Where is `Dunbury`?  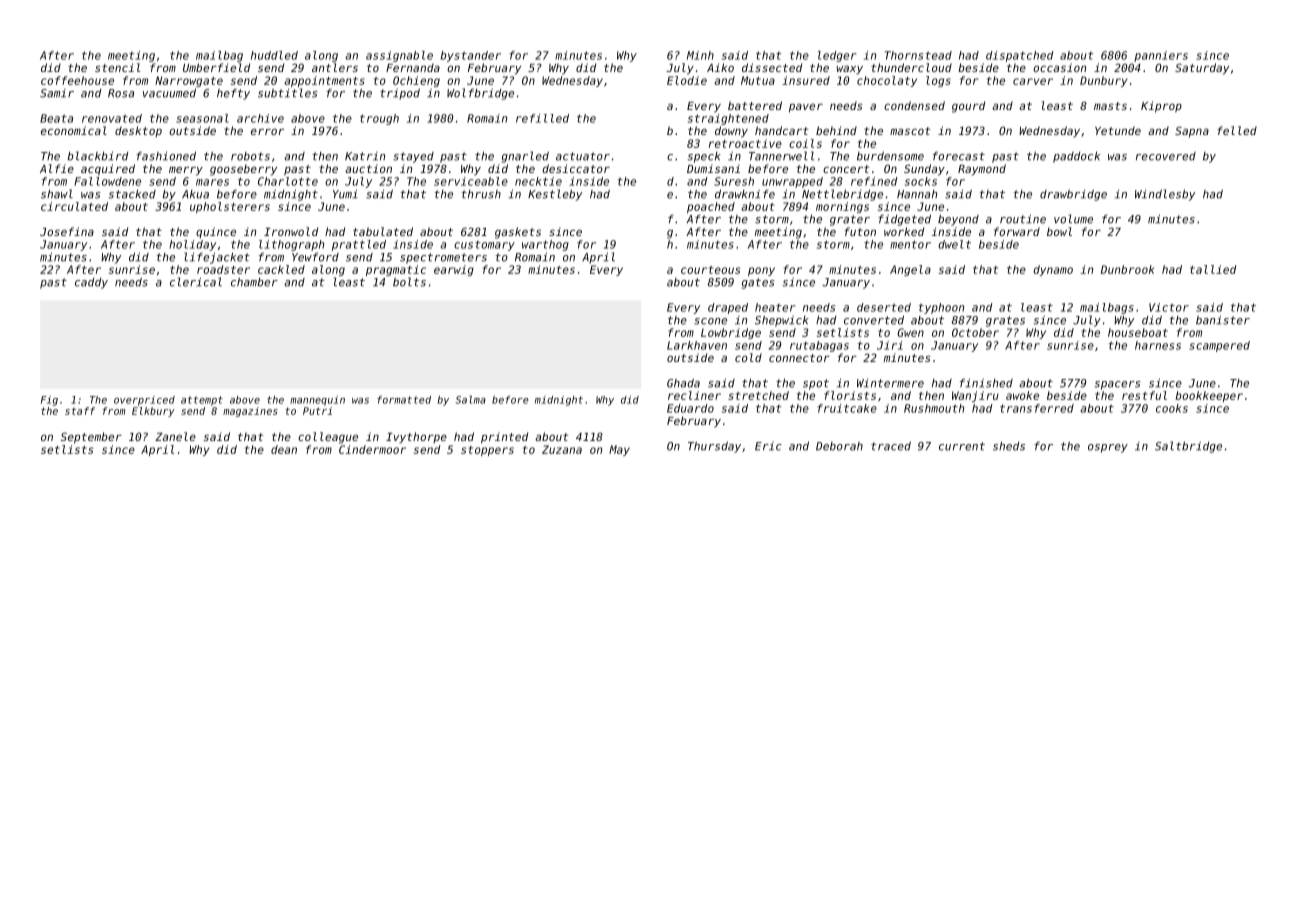
Dunbury is located at coordinates (1104, 81).
